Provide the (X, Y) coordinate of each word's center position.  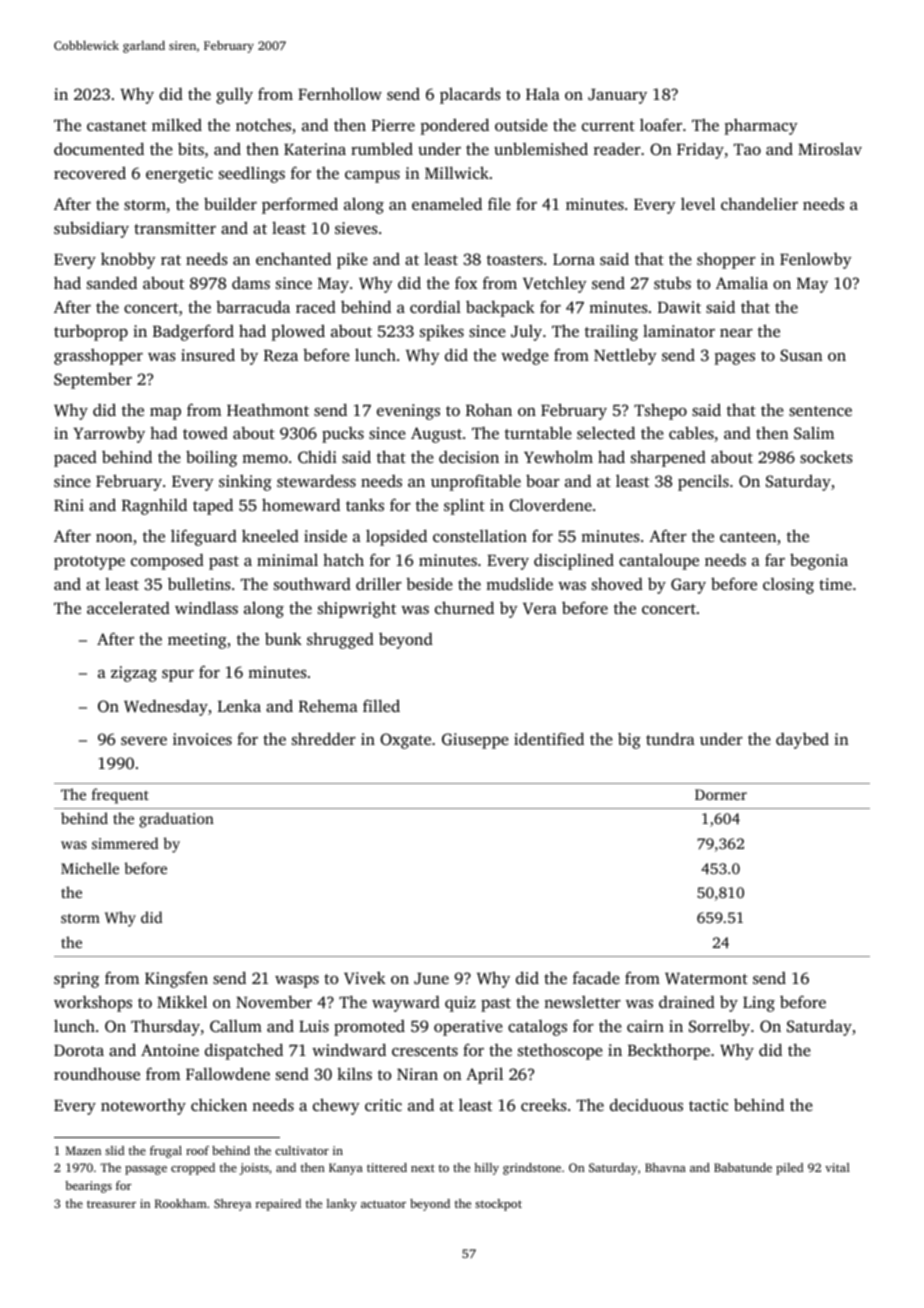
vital (837, 1167)
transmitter (175, 228)
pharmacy (761, 127)
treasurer (111, 1204)
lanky (342, 1205)
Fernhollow (340, 93)
